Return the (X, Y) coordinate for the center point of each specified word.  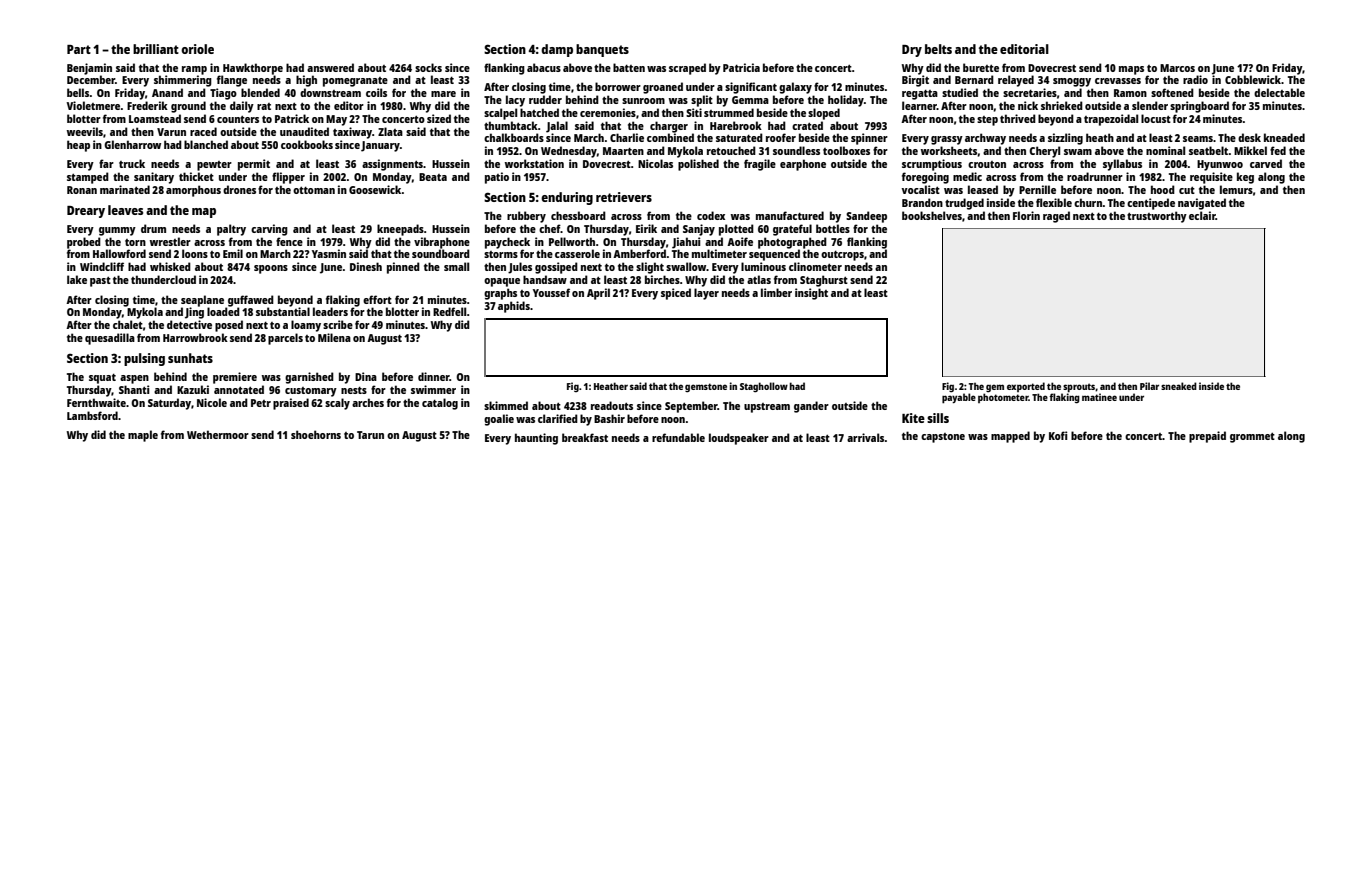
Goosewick (375, 189)
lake (77, 279)
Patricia (741, 67)
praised (291, 404)
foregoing (925, 178)
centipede (1151, 204)
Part (79, 49)
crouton (987, 164)
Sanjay (699, 230)
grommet (1252, 438)
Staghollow (764, 387)
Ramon (1130, 93)
